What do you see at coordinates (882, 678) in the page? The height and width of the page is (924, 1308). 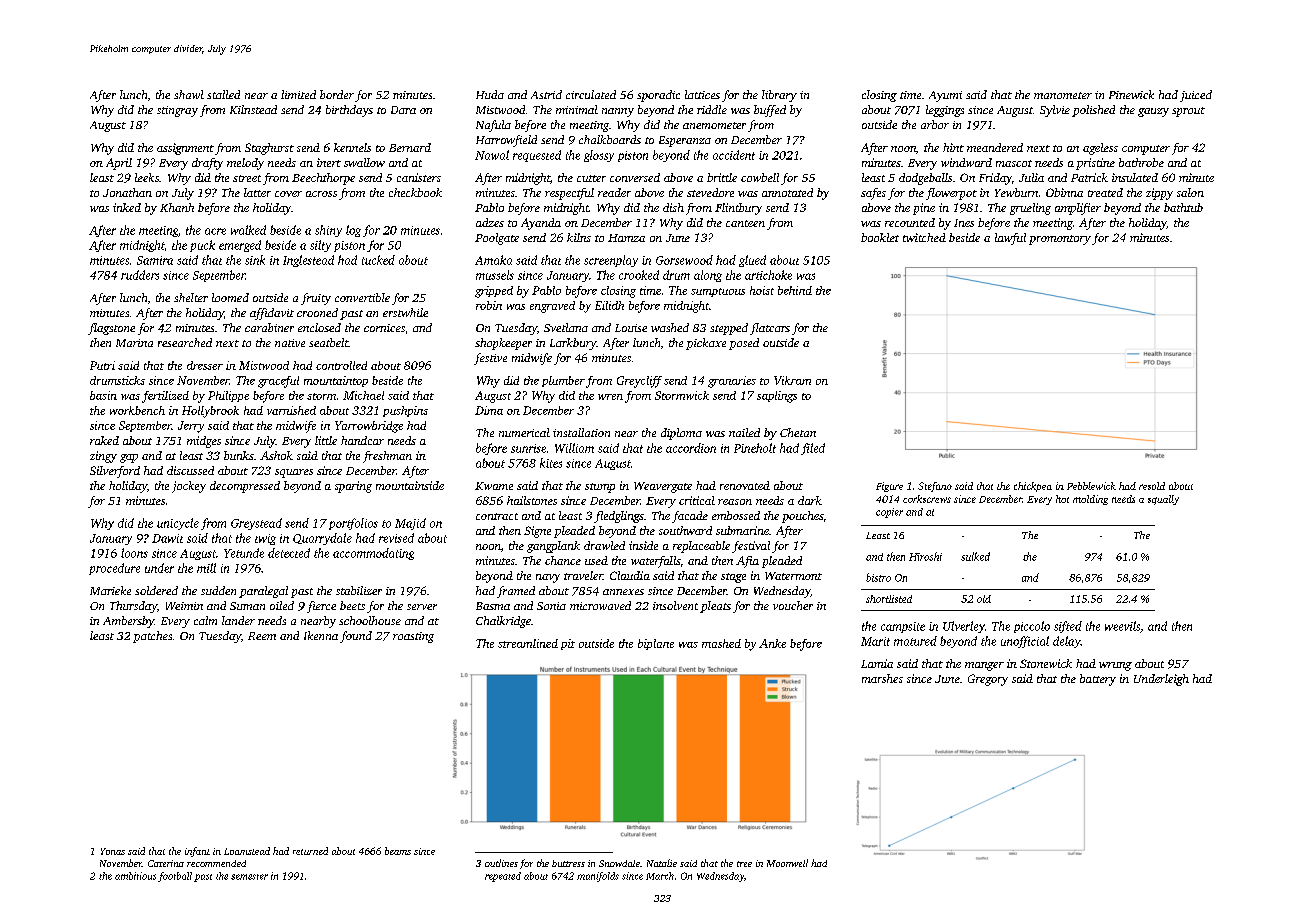 I see `marshes` at bounding box center [882, 678].
